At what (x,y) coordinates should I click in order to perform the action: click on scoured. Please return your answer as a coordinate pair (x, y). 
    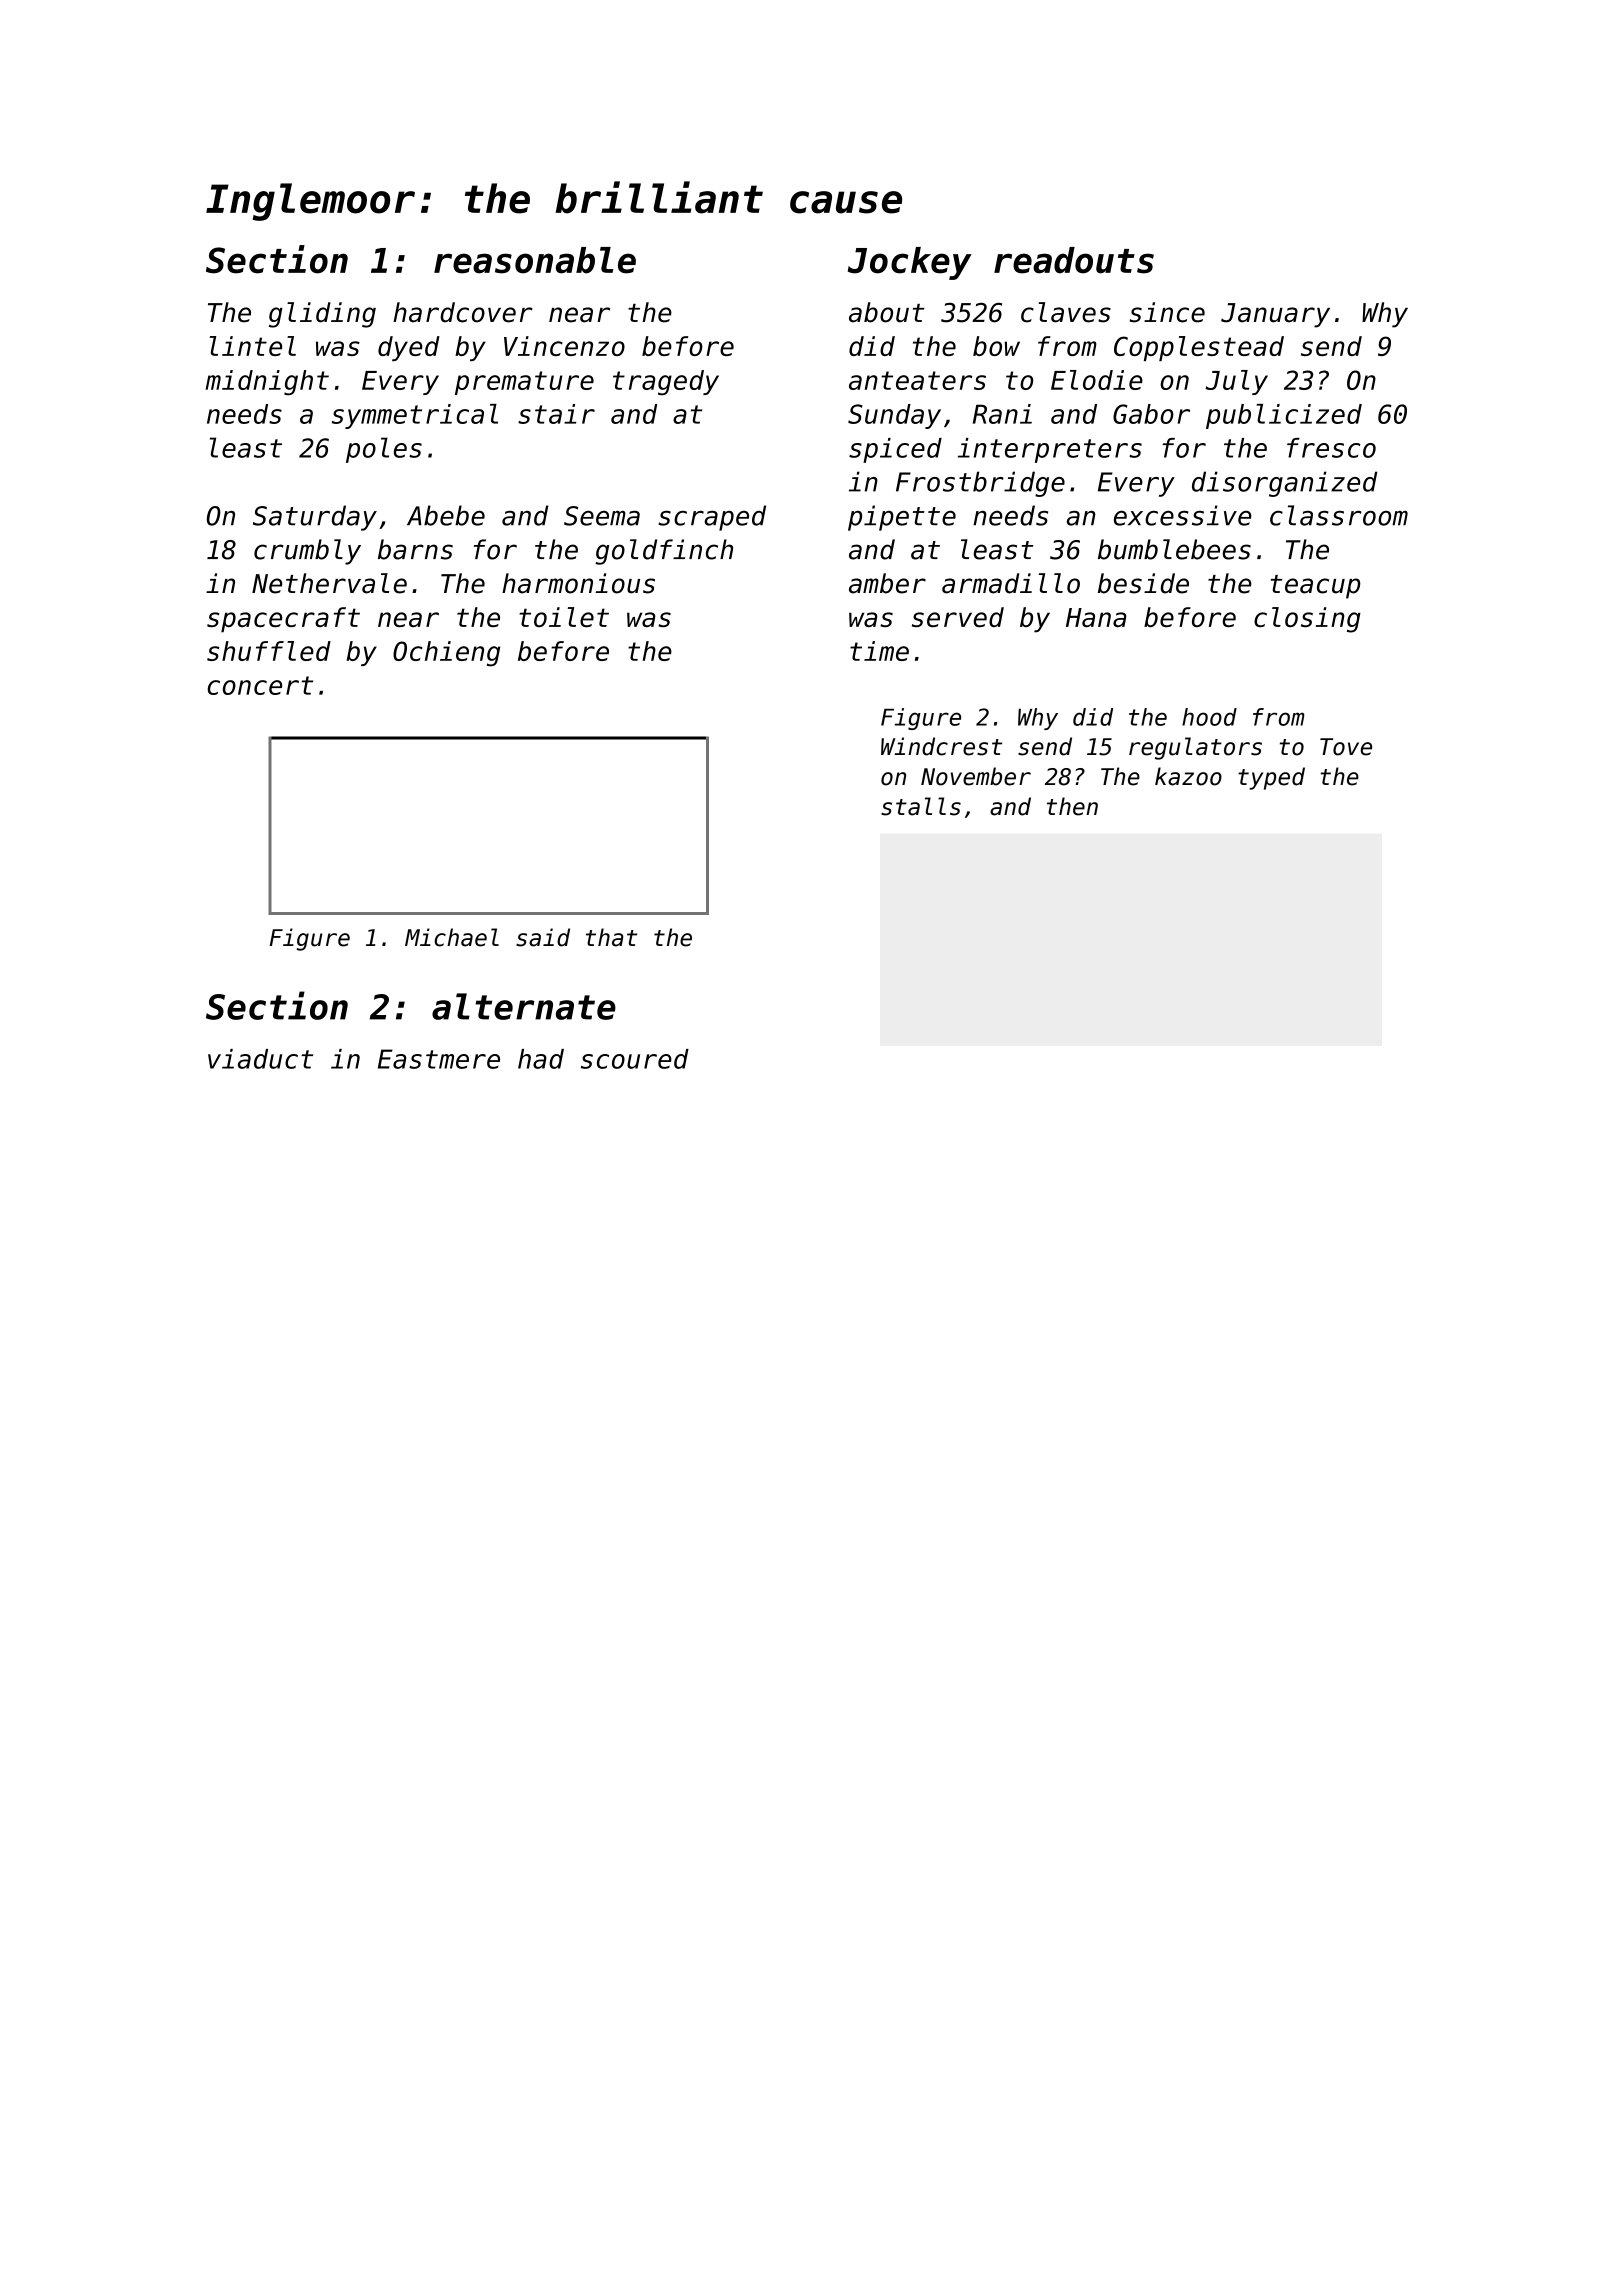
    Looking at the image, I should click on (635, 1059).
